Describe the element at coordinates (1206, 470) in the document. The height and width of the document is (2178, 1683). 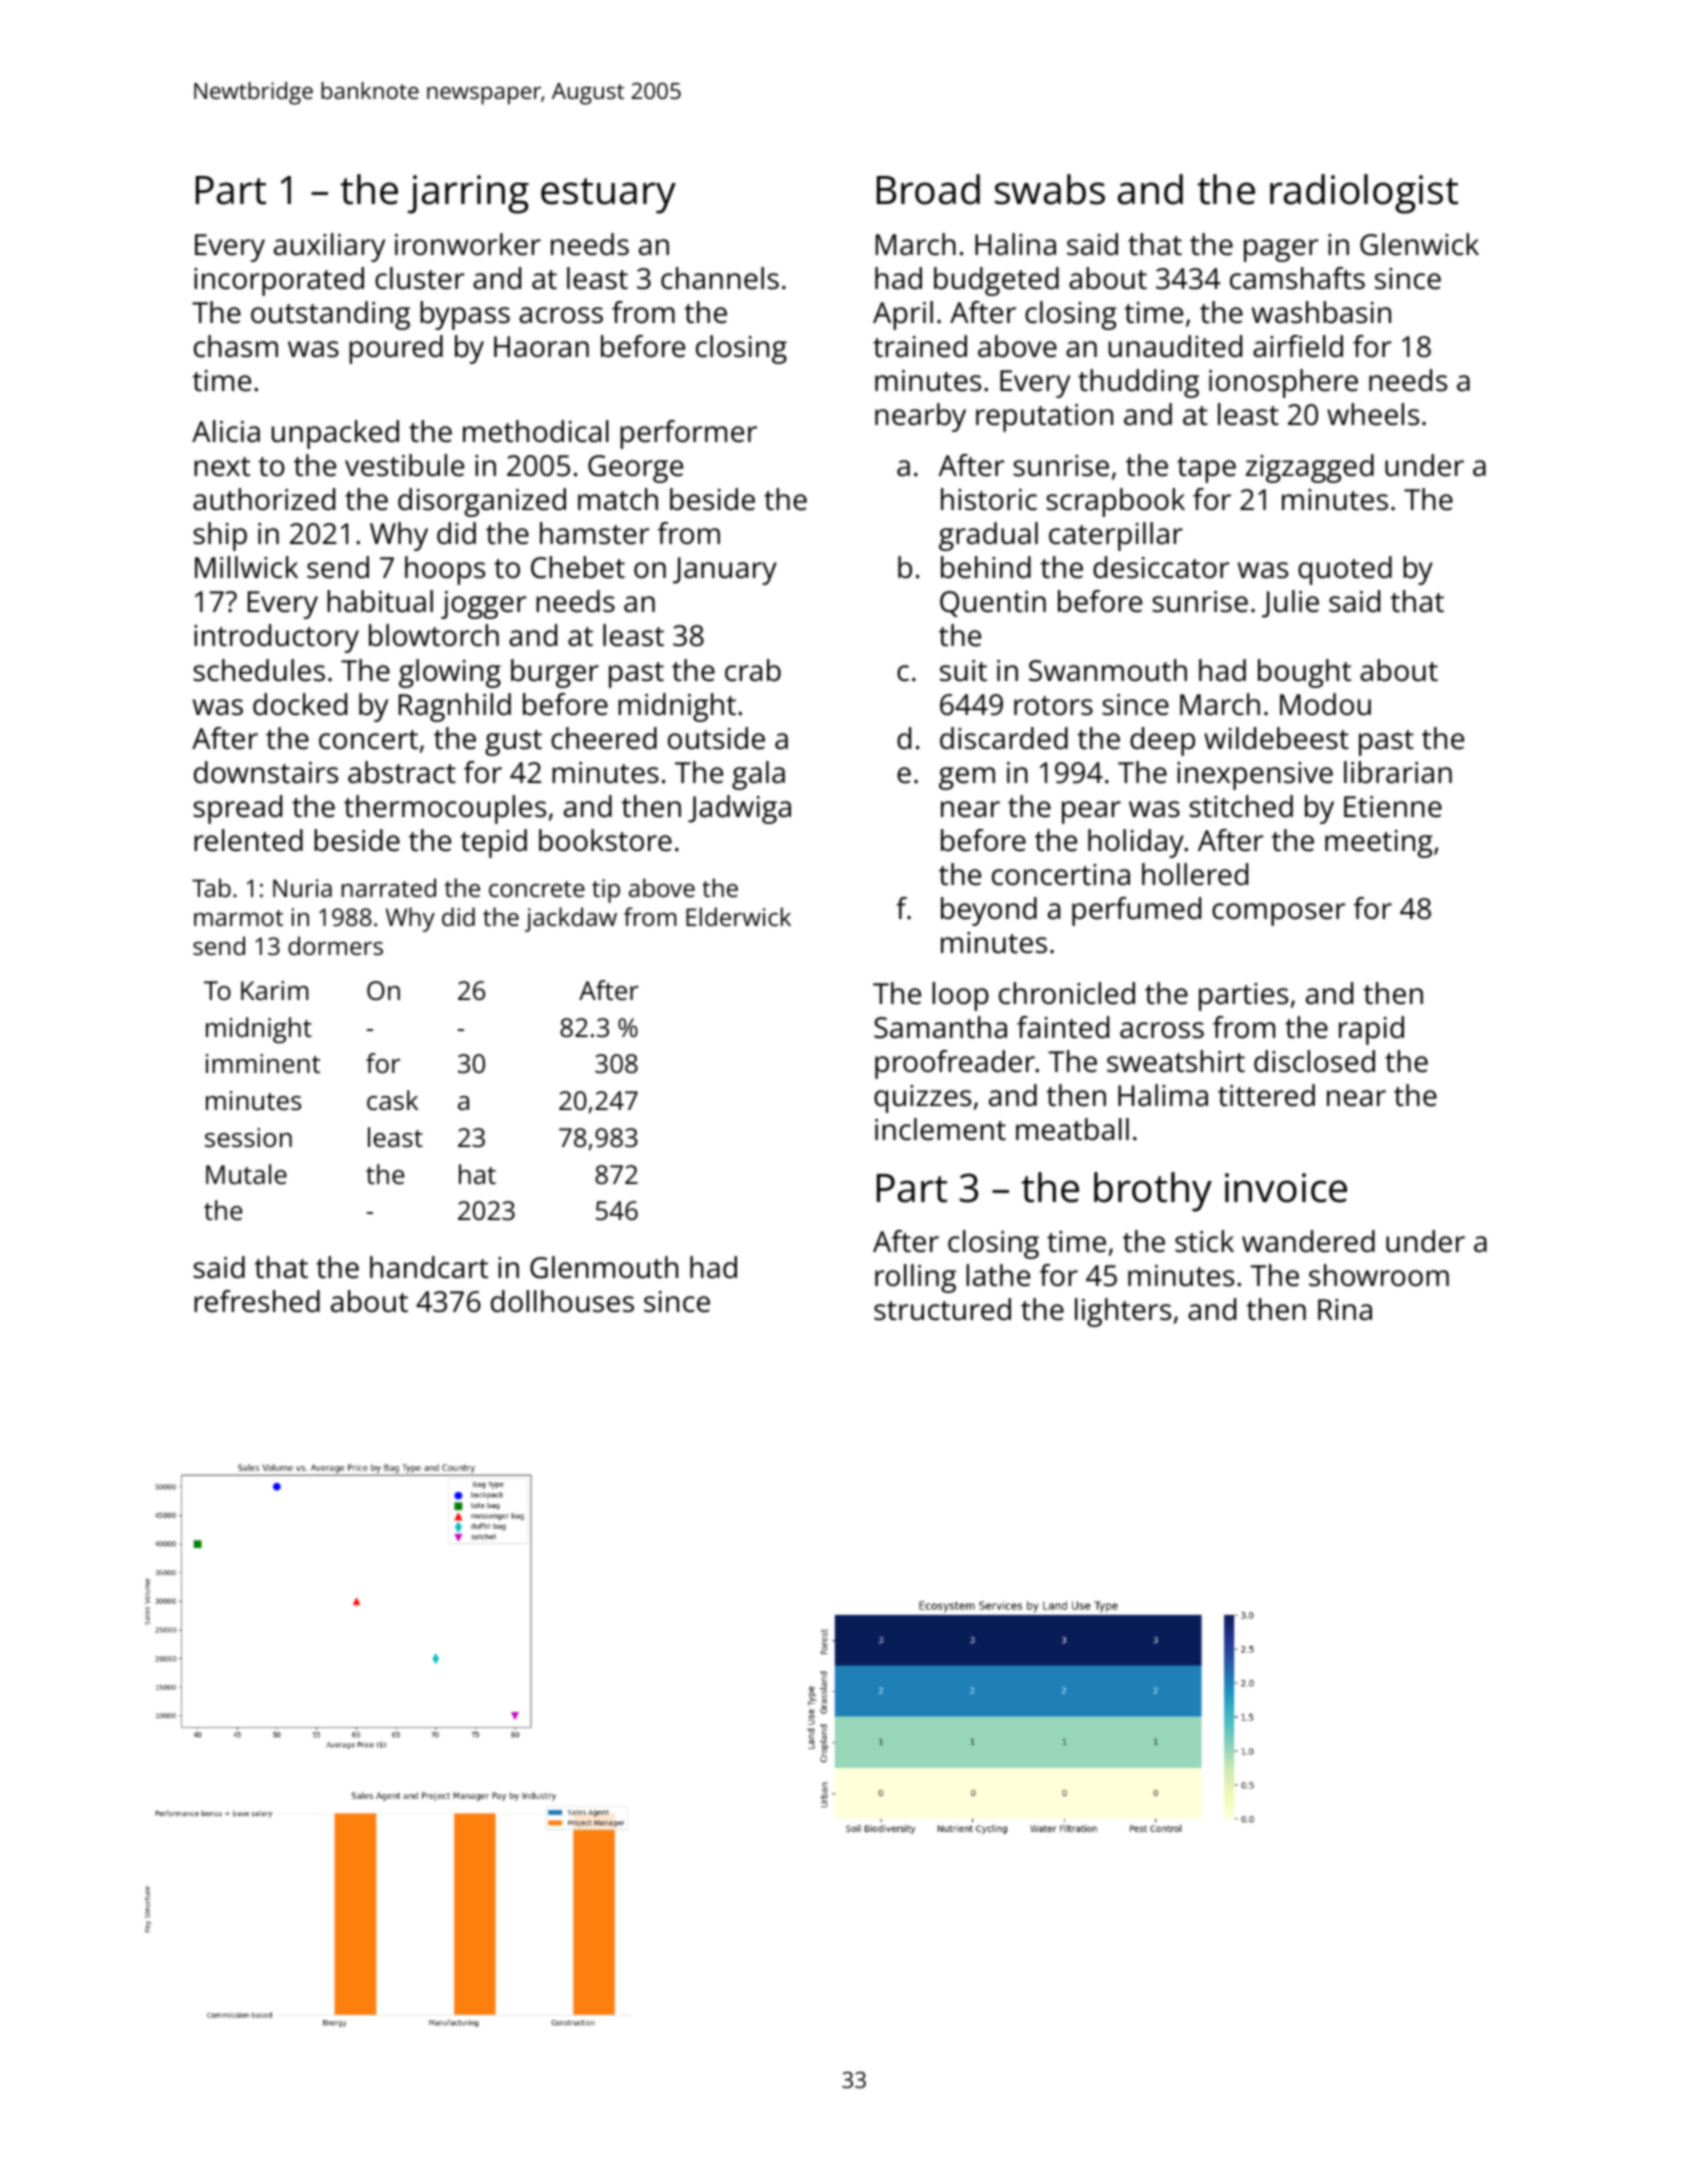
I see `tape` at that location.
